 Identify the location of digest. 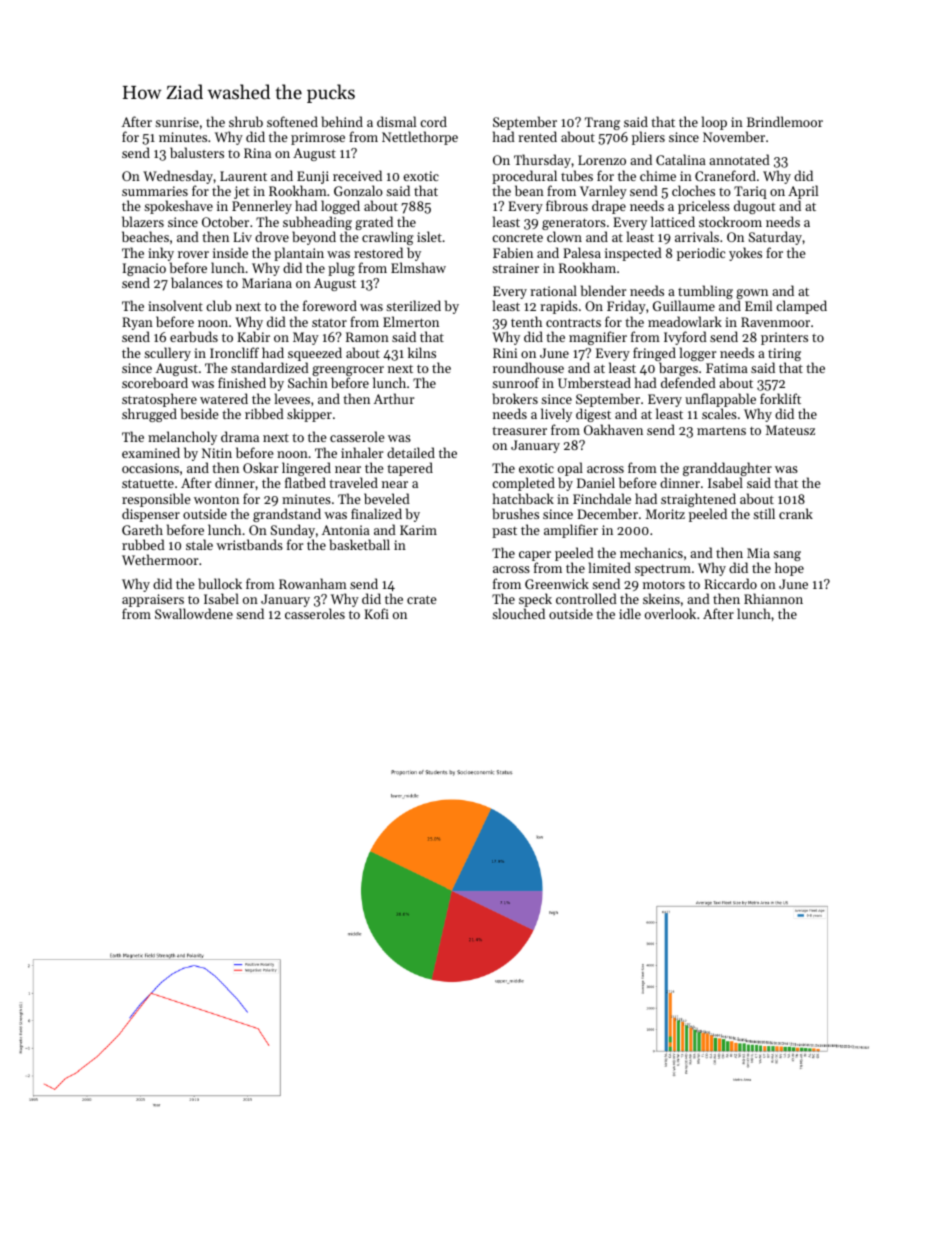
(593, 415).
